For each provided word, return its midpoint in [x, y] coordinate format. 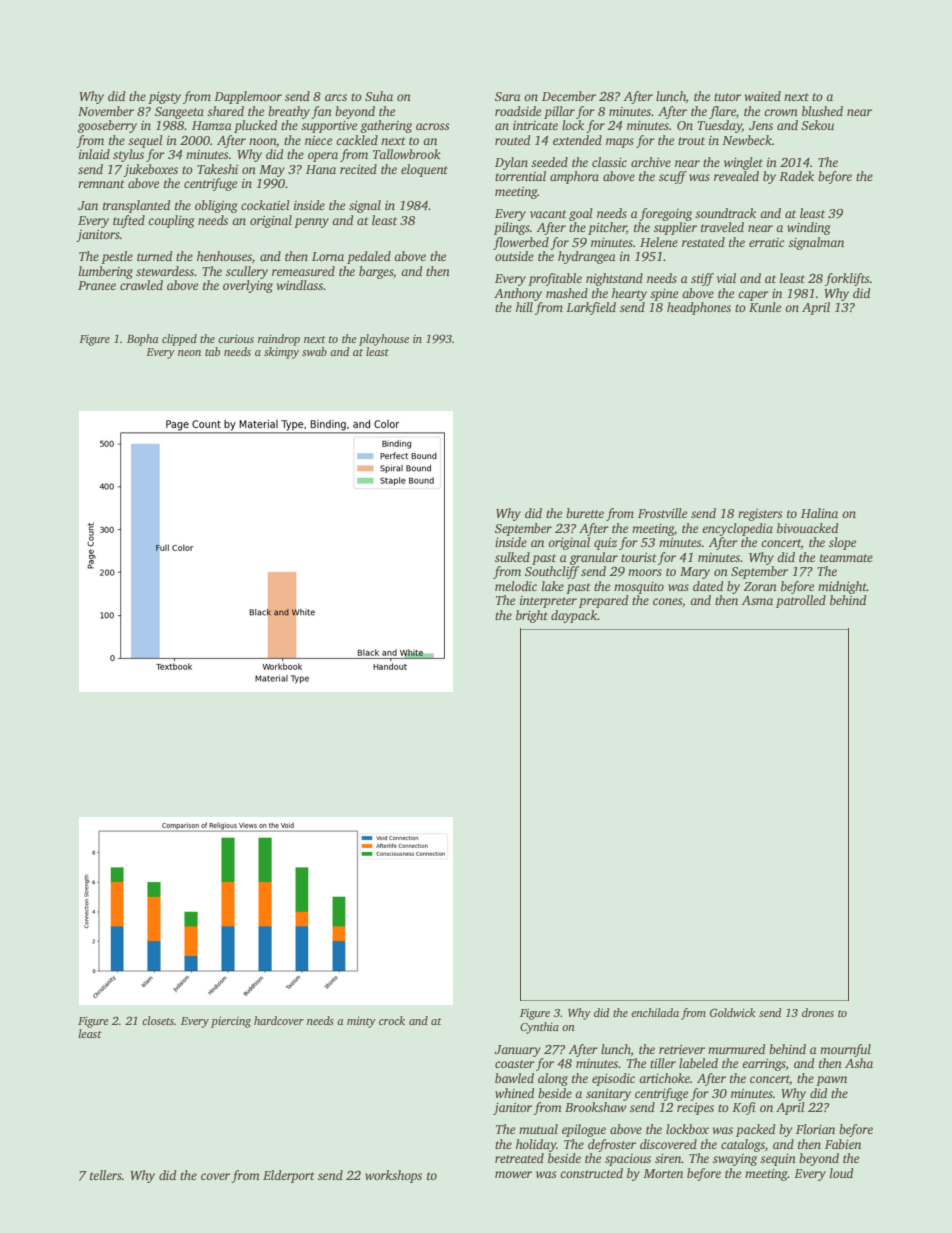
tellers [106, 1175]
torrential [520, 176]
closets [158, 1020]
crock [392, 1020]
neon [189, 353]
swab [314, 351]
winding [809, 228]
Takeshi [217, 169]
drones [818, 1012]
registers [760, 515]
